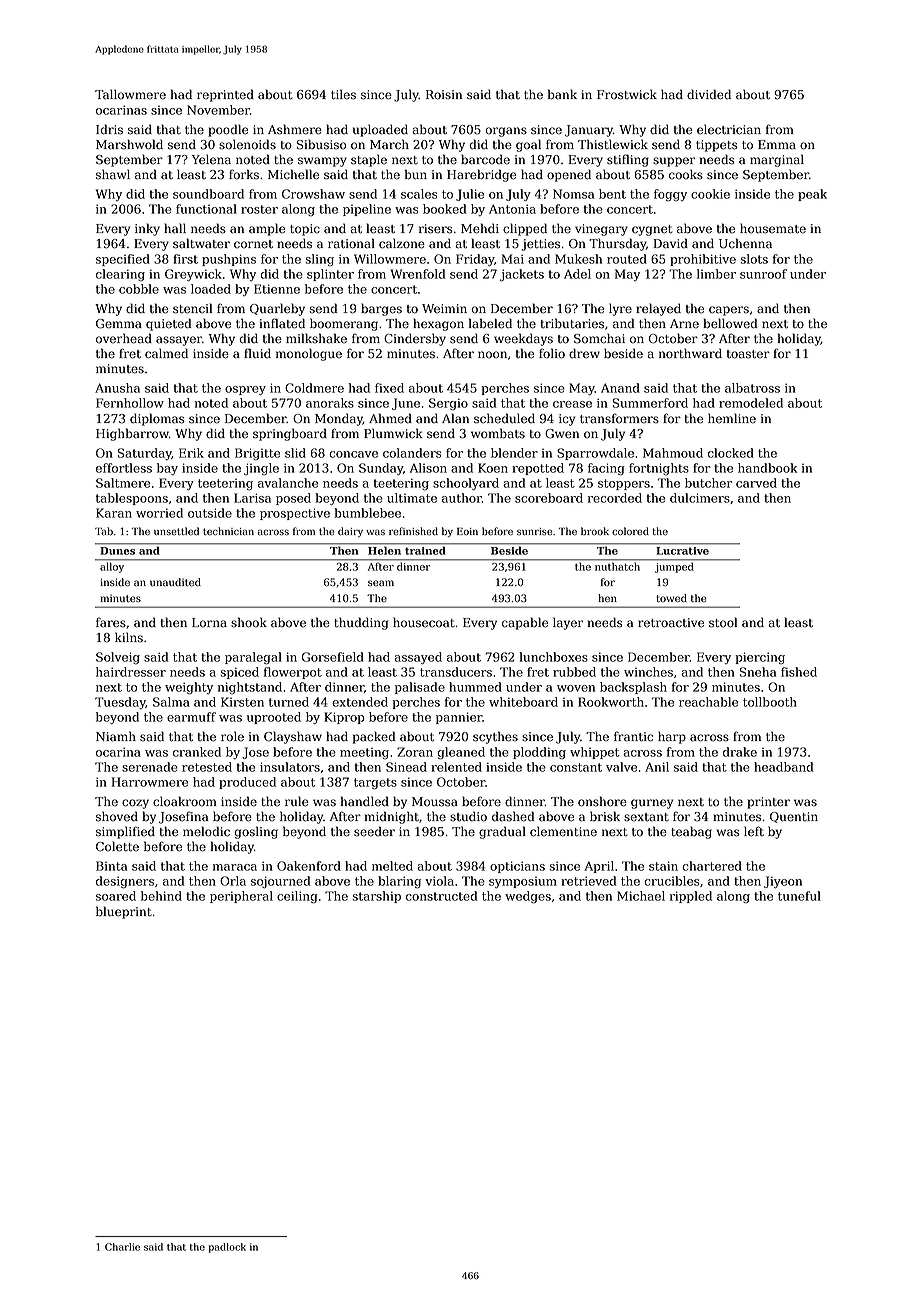 Image resolution: width=924 pixels, height=1308 pixels. Describe the element at coordinates (691, 897) in the page. I see `rippled` at that location.
